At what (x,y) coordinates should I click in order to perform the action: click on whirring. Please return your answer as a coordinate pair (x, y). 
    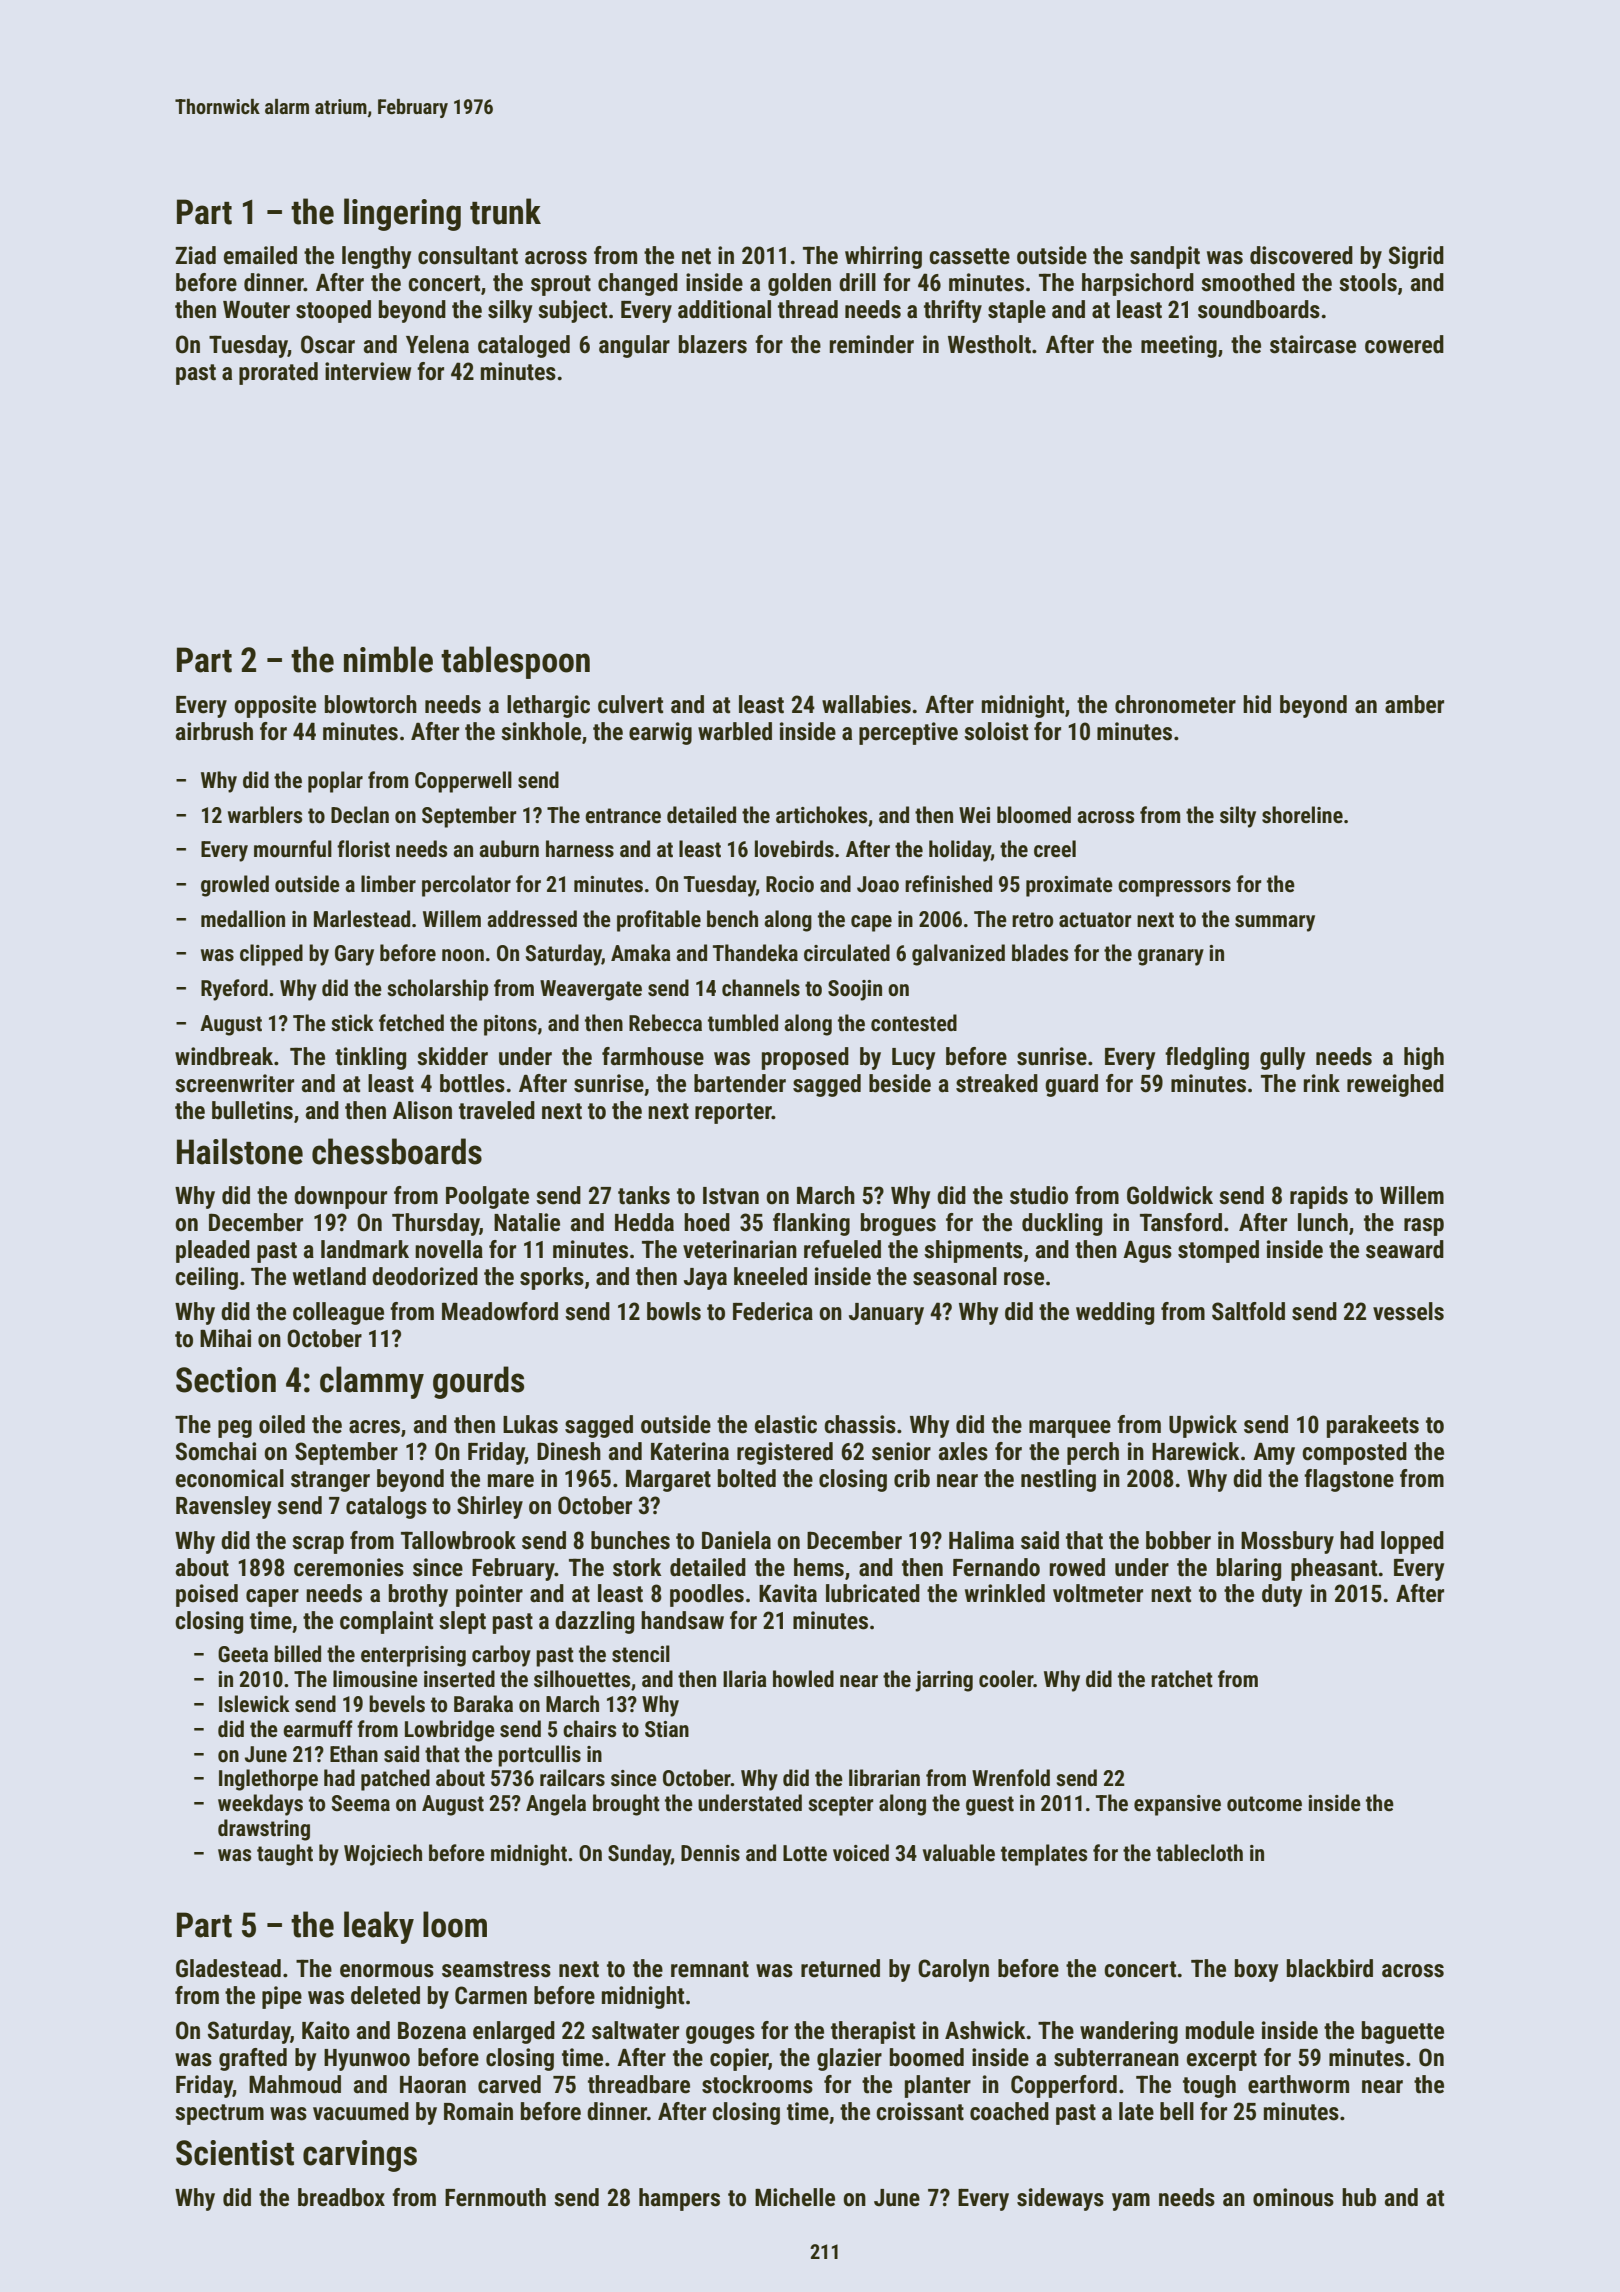
    Looking at the image, I should click on (883, 257).
